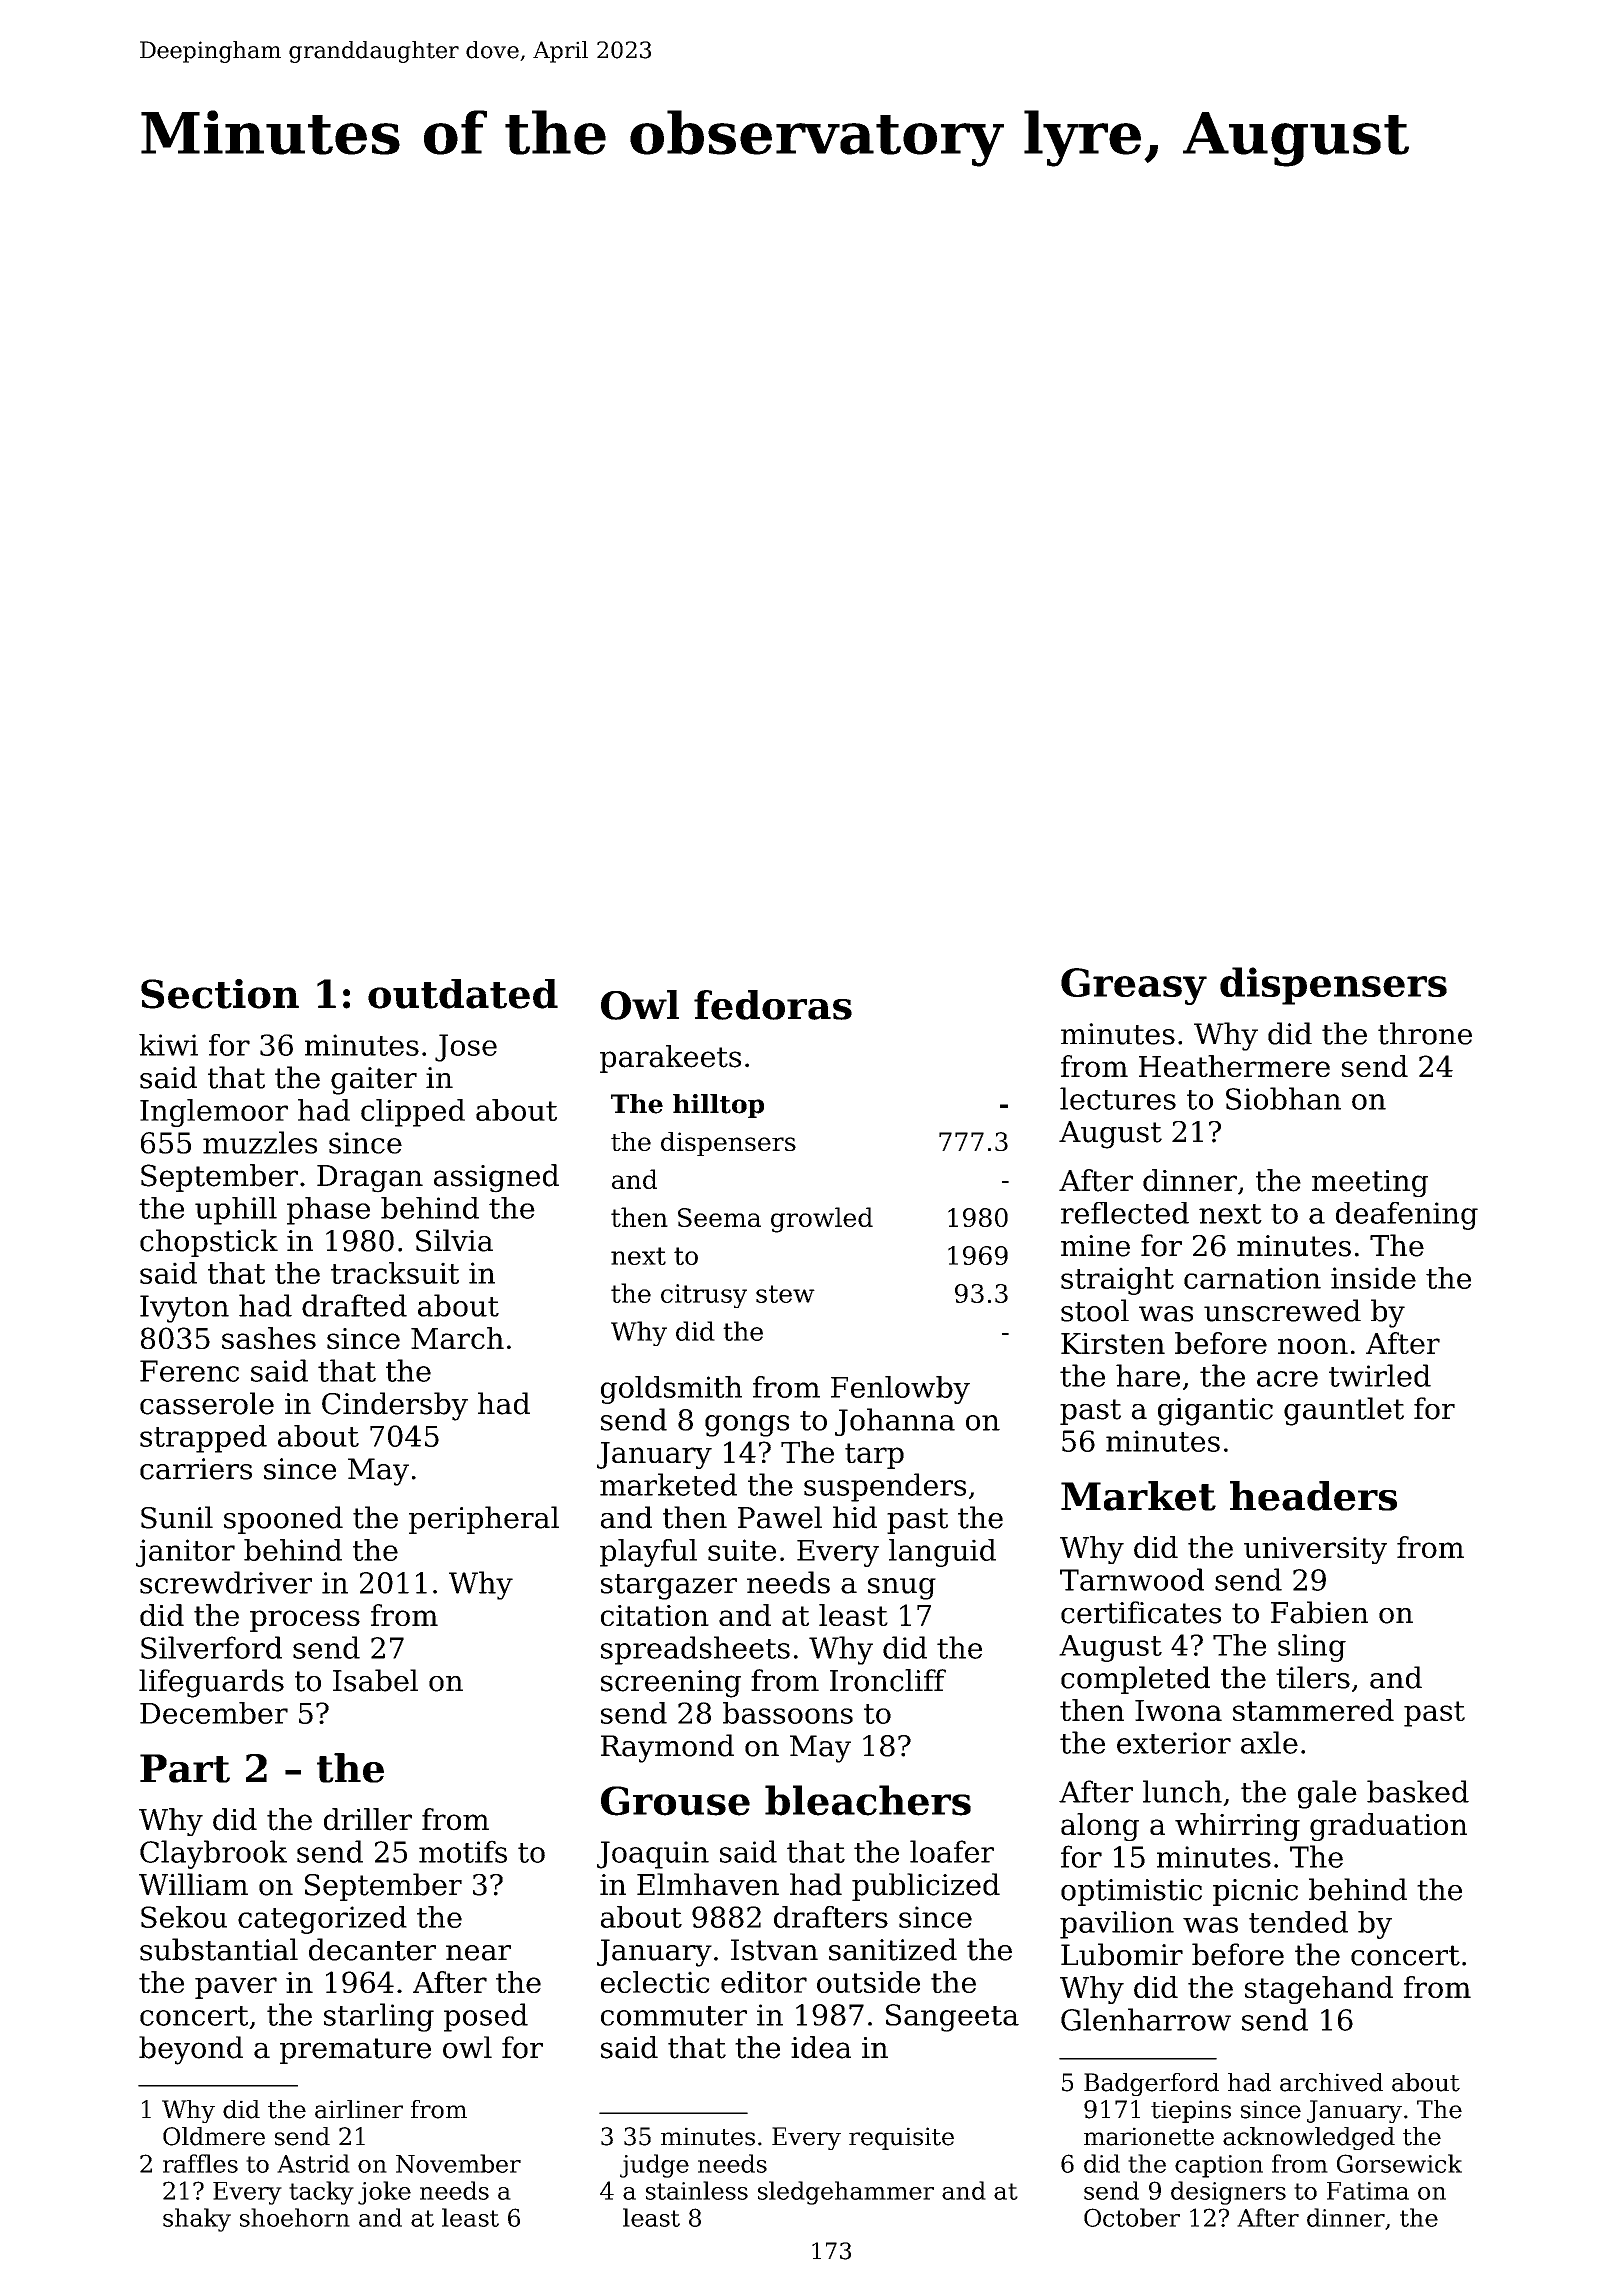 Image resolution: width=1620 pixels, height=2292 pixels. Describe the element at coordinates (1234, 1066) in the screenshot. I see `Heathermere` at that location.
